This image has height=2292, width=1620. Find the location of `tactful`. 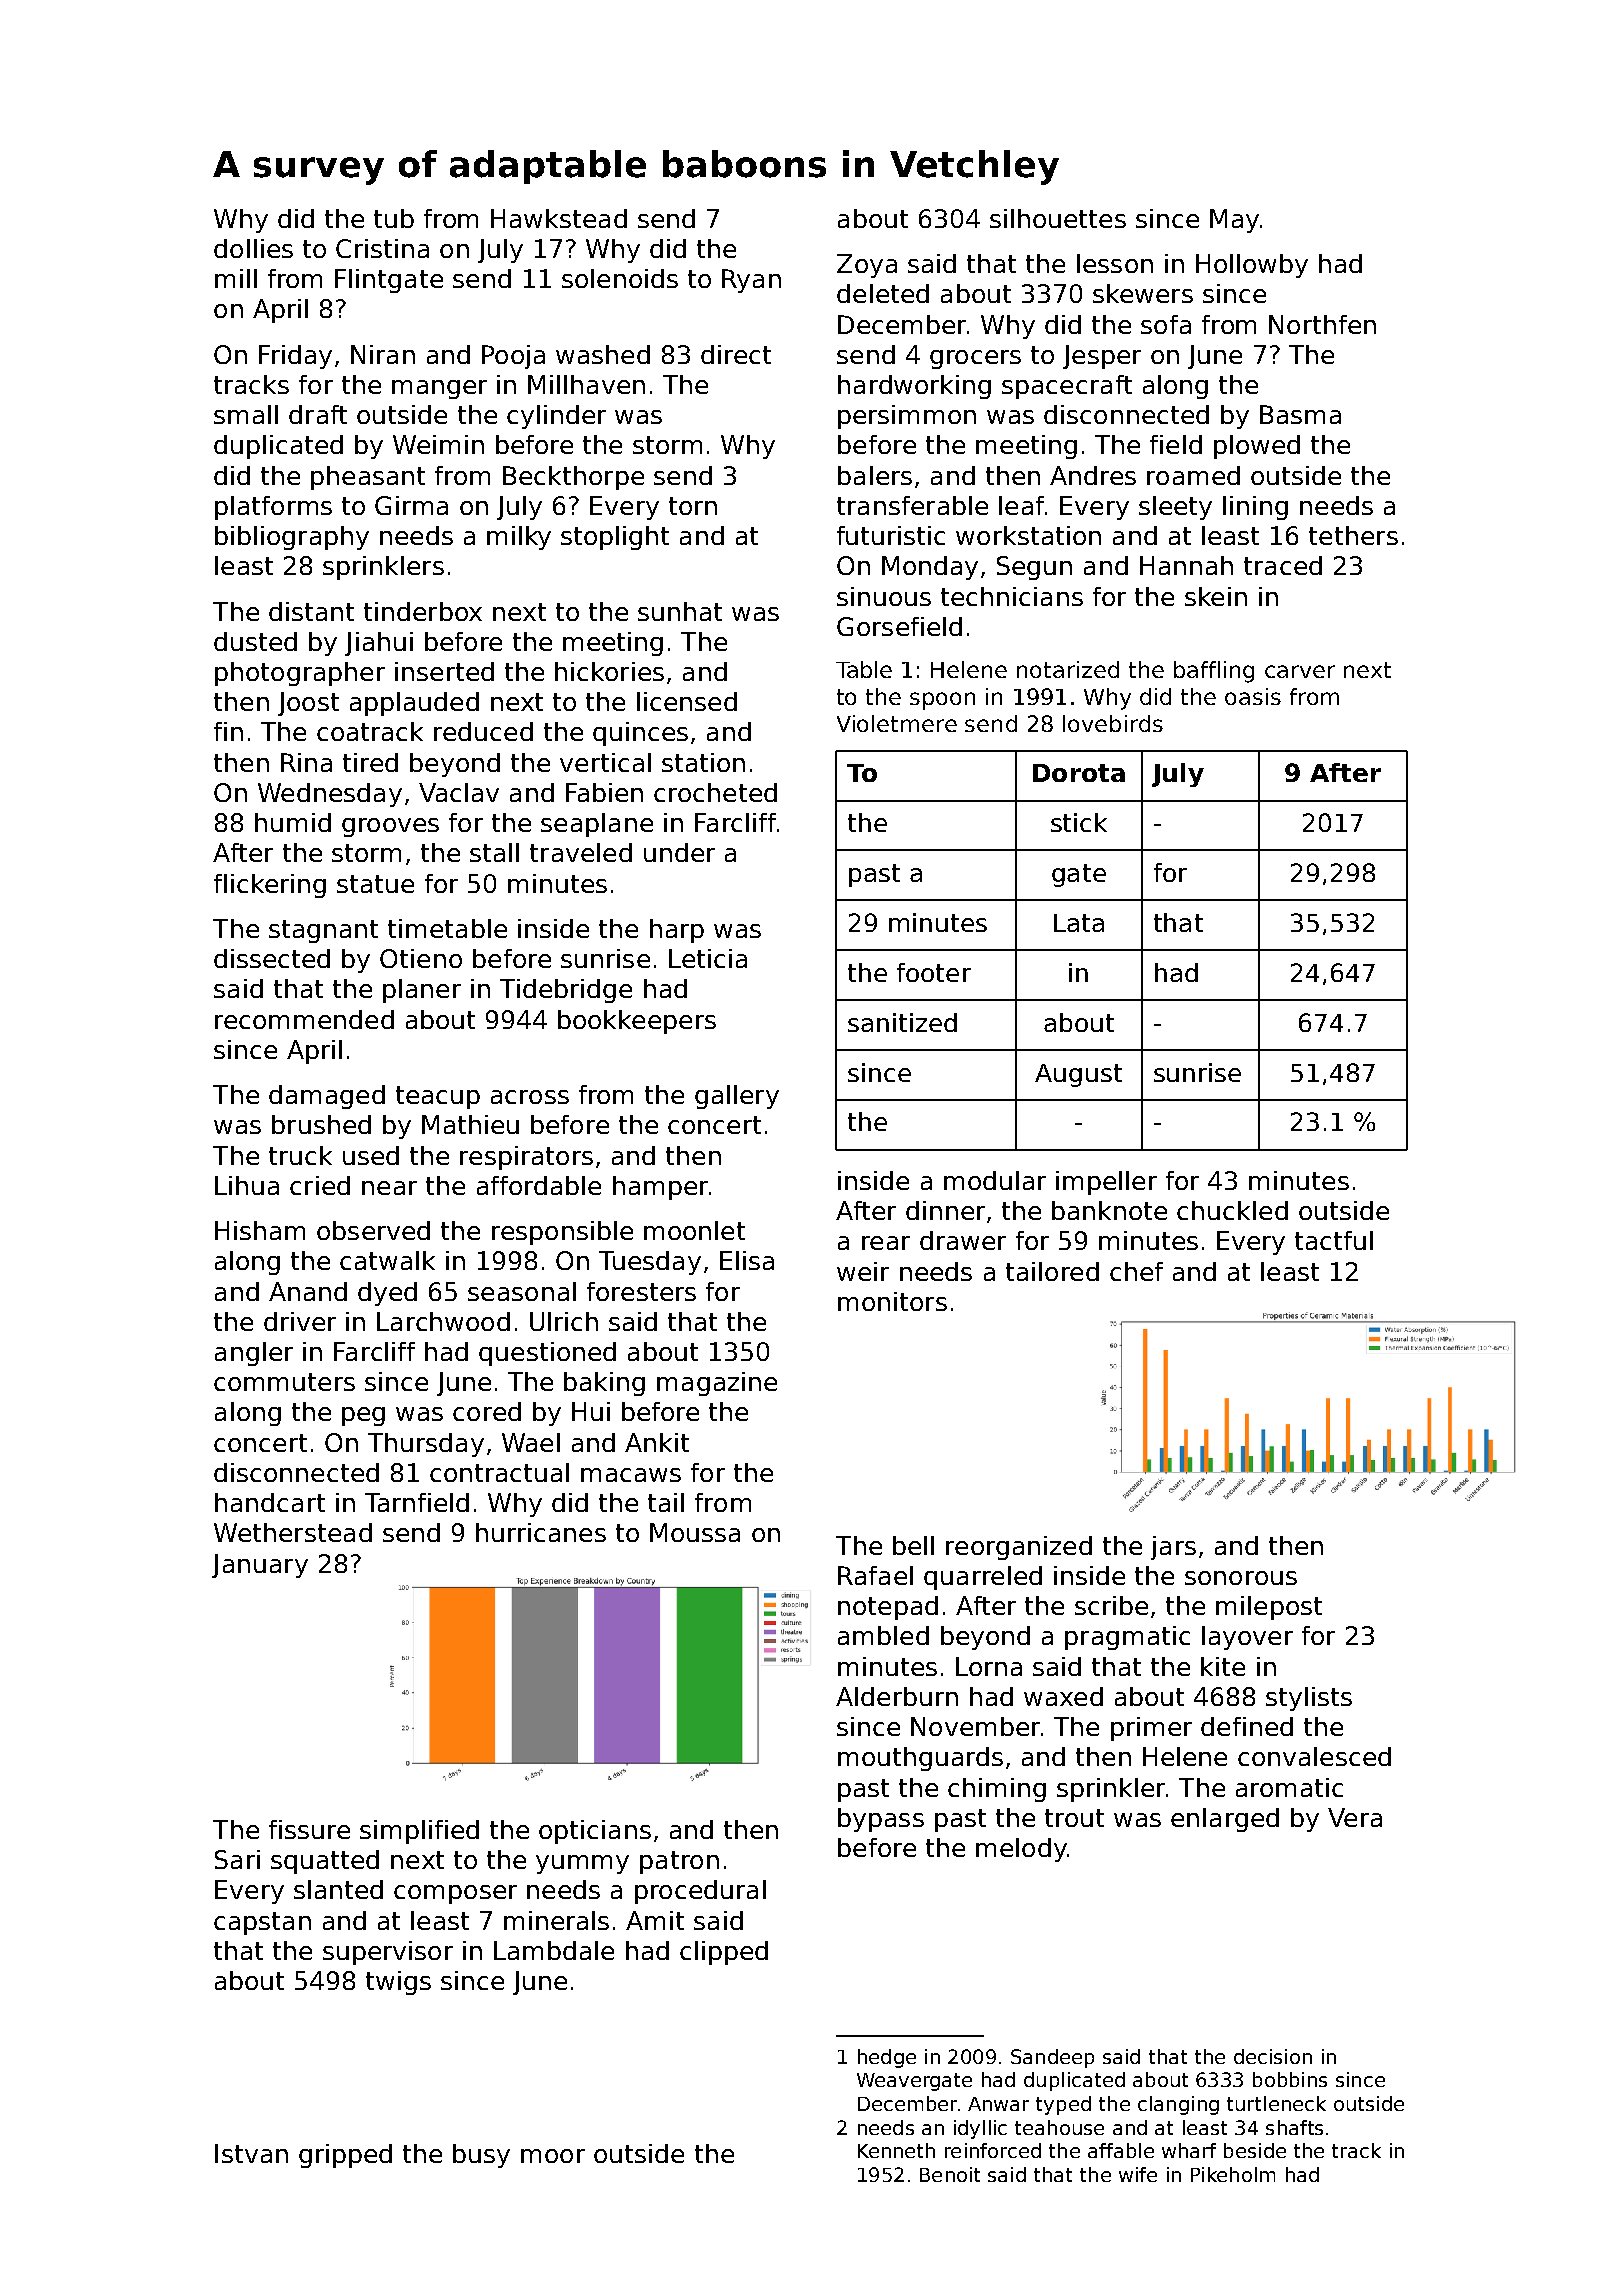

tactful is located at coordinates (1334, 1240).
